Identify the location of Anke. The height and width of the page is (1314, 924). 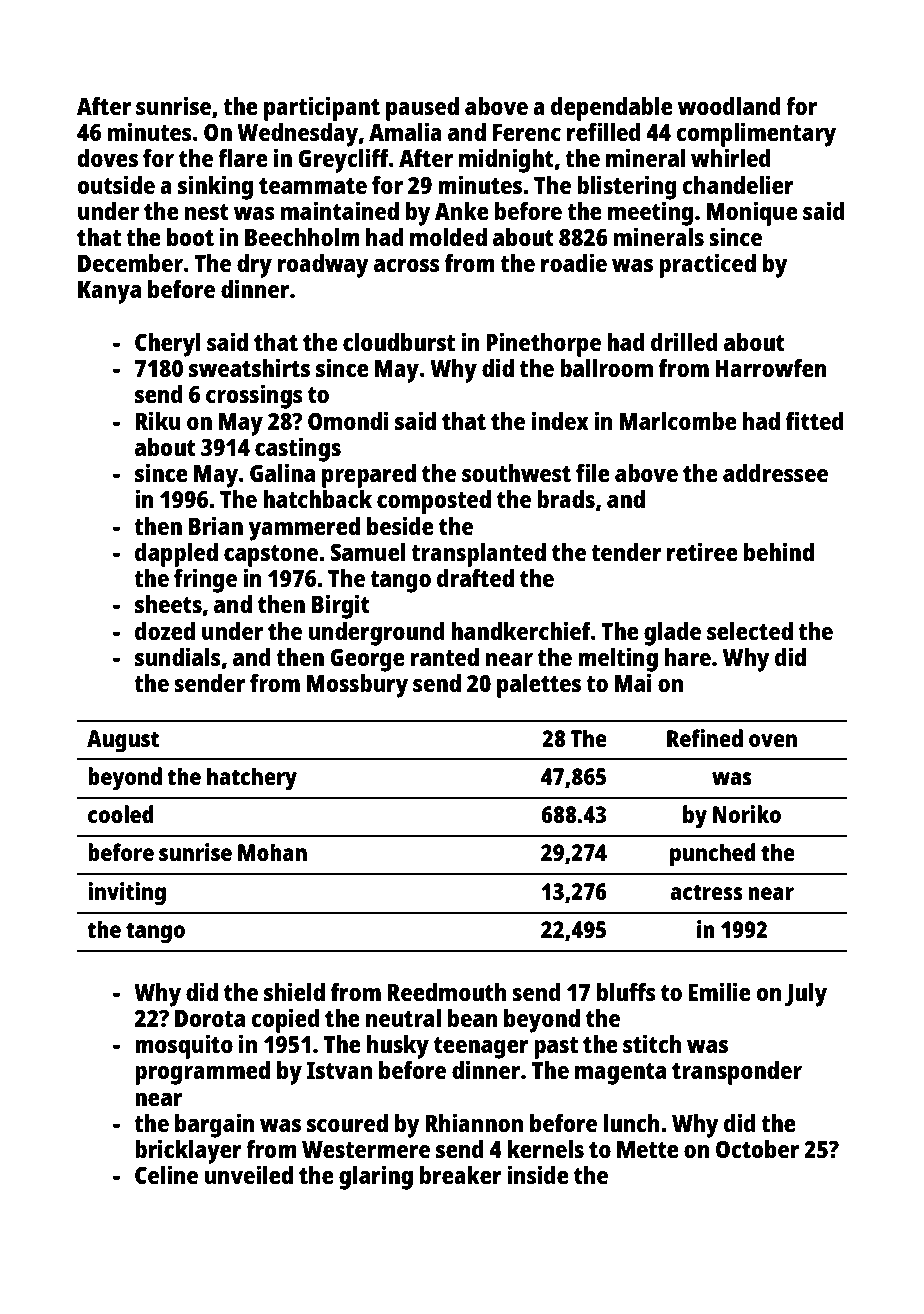
(462, 211).
